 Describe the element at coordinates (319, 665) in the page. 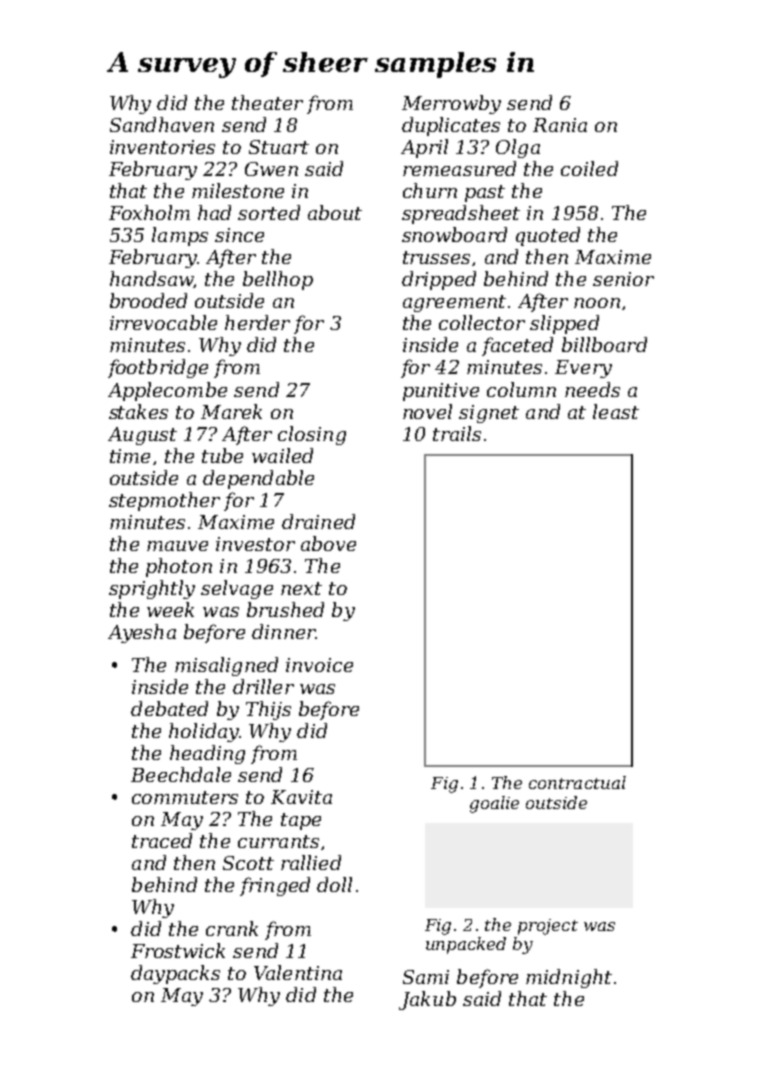

I see `invoice` at that location.
